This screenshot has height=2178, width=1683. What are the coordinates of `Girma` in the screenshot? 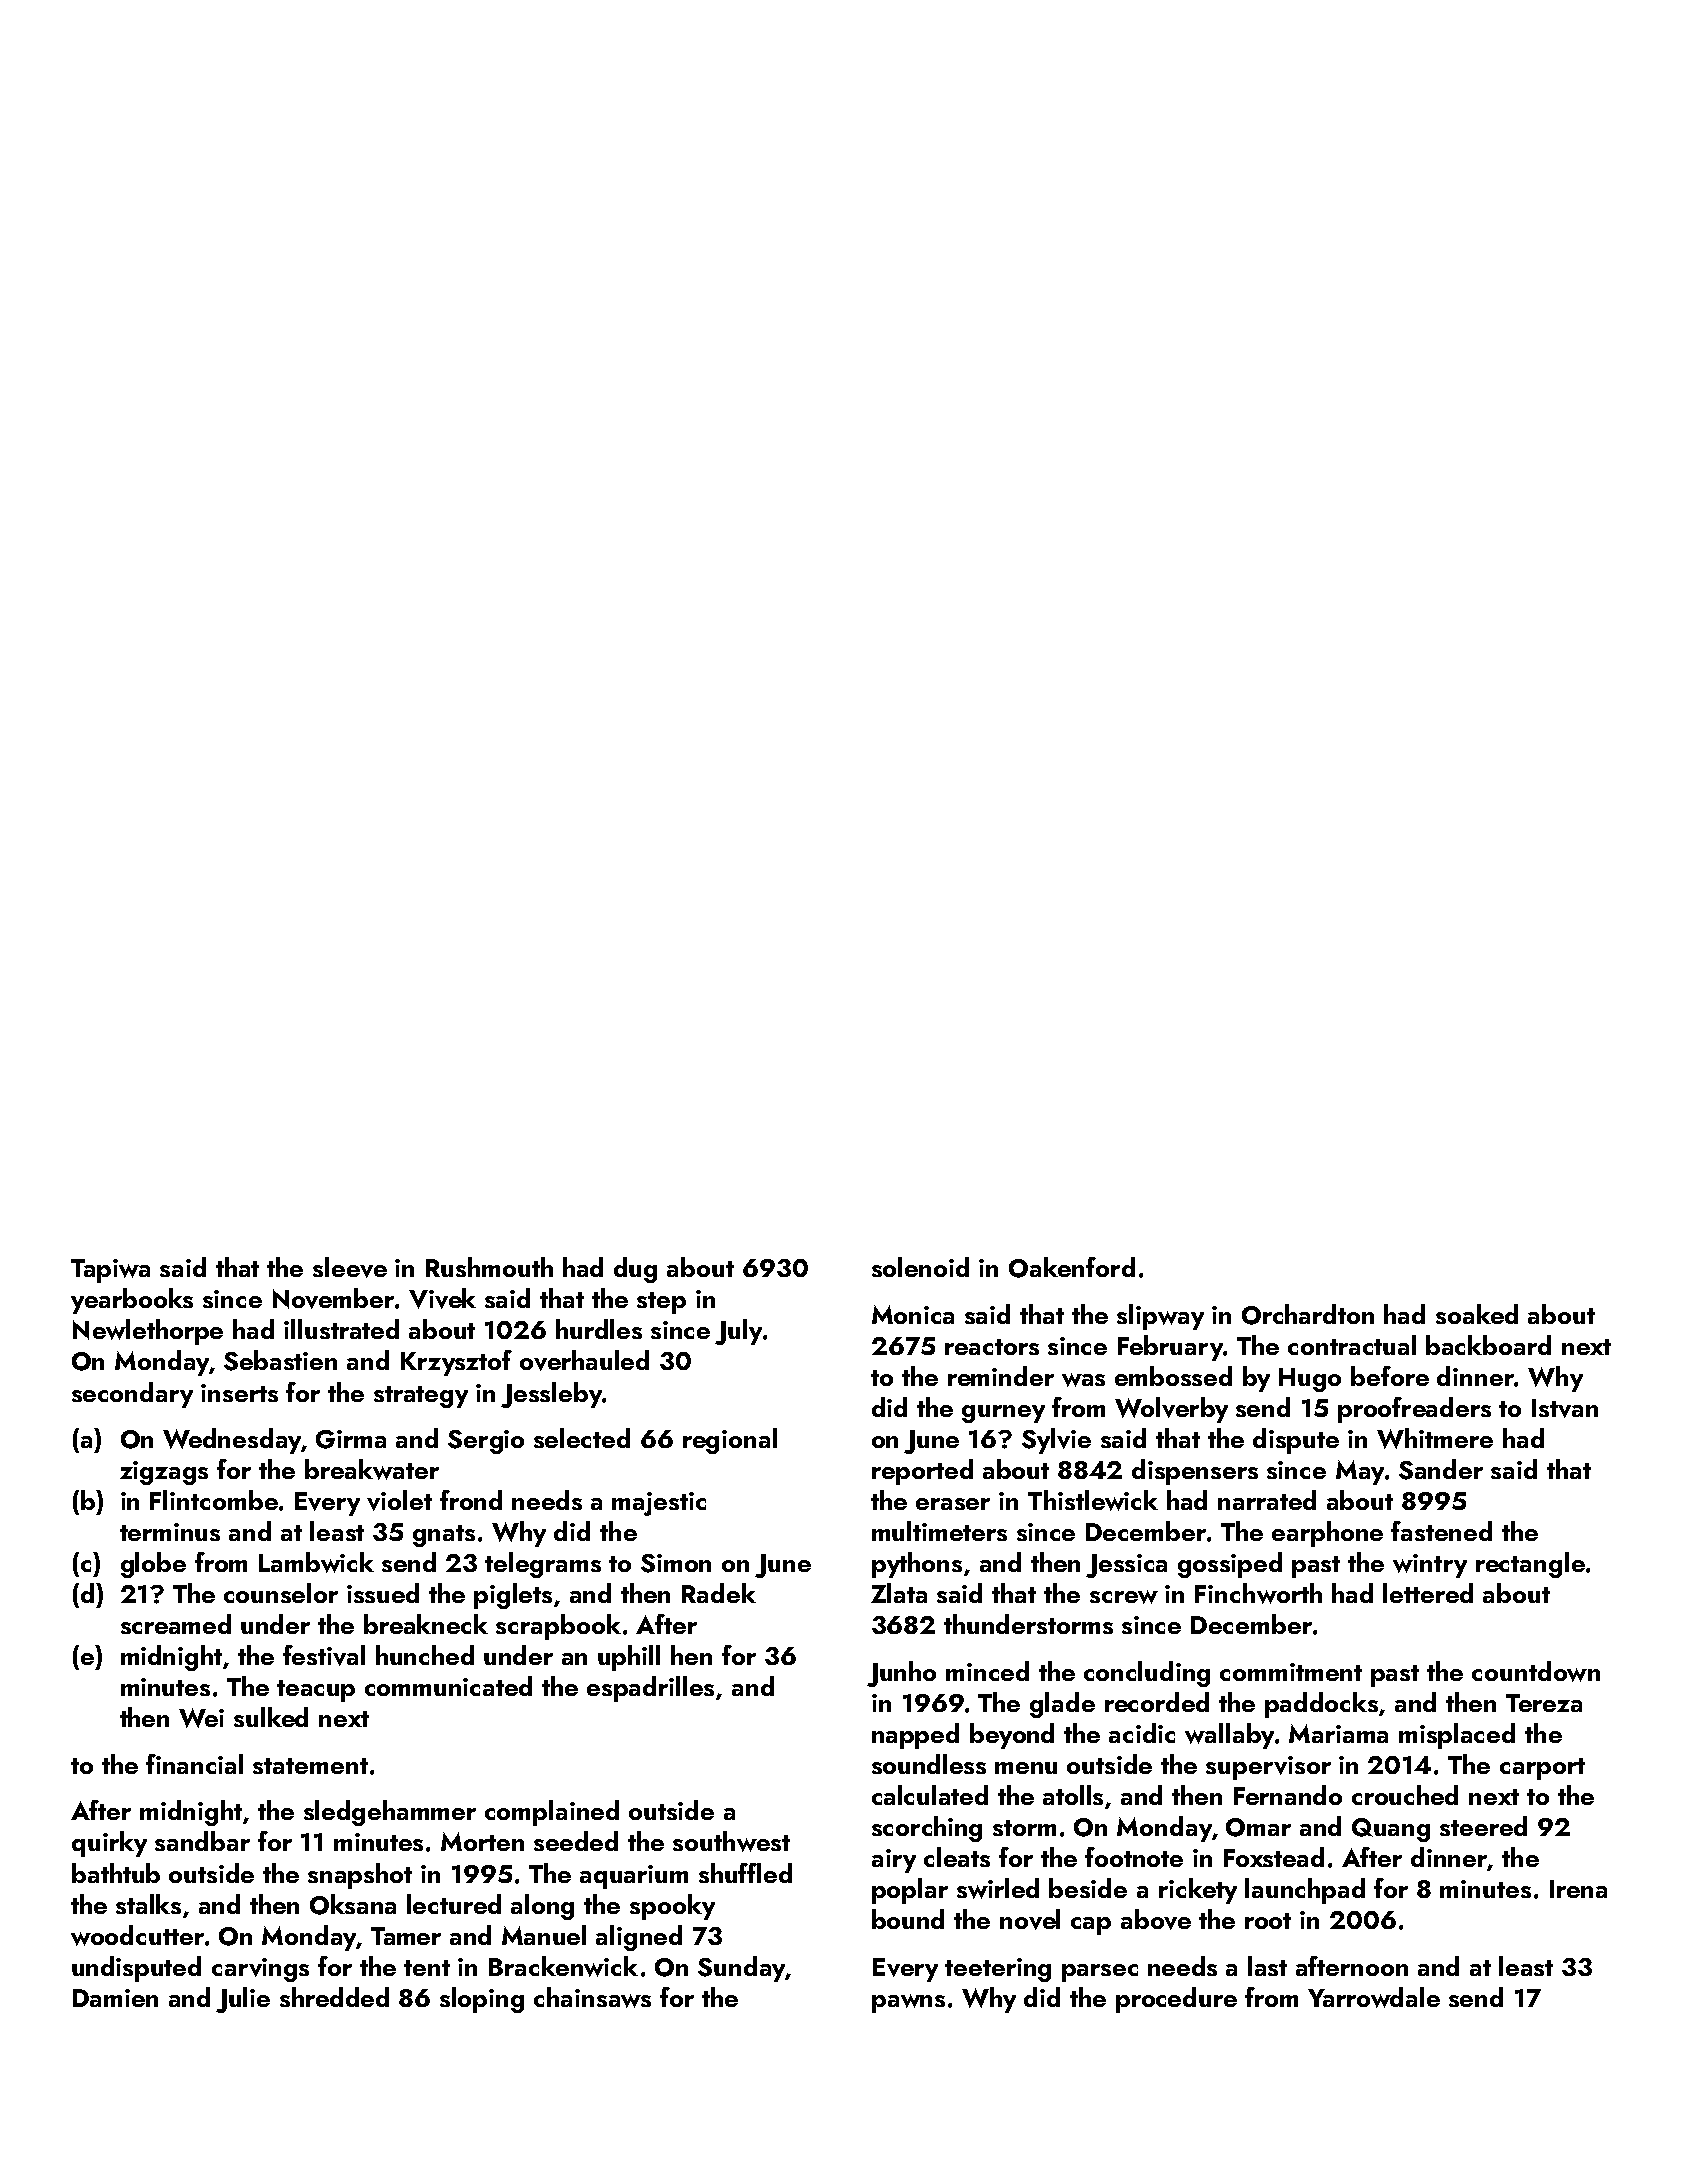 It's located at (351, 1439).
